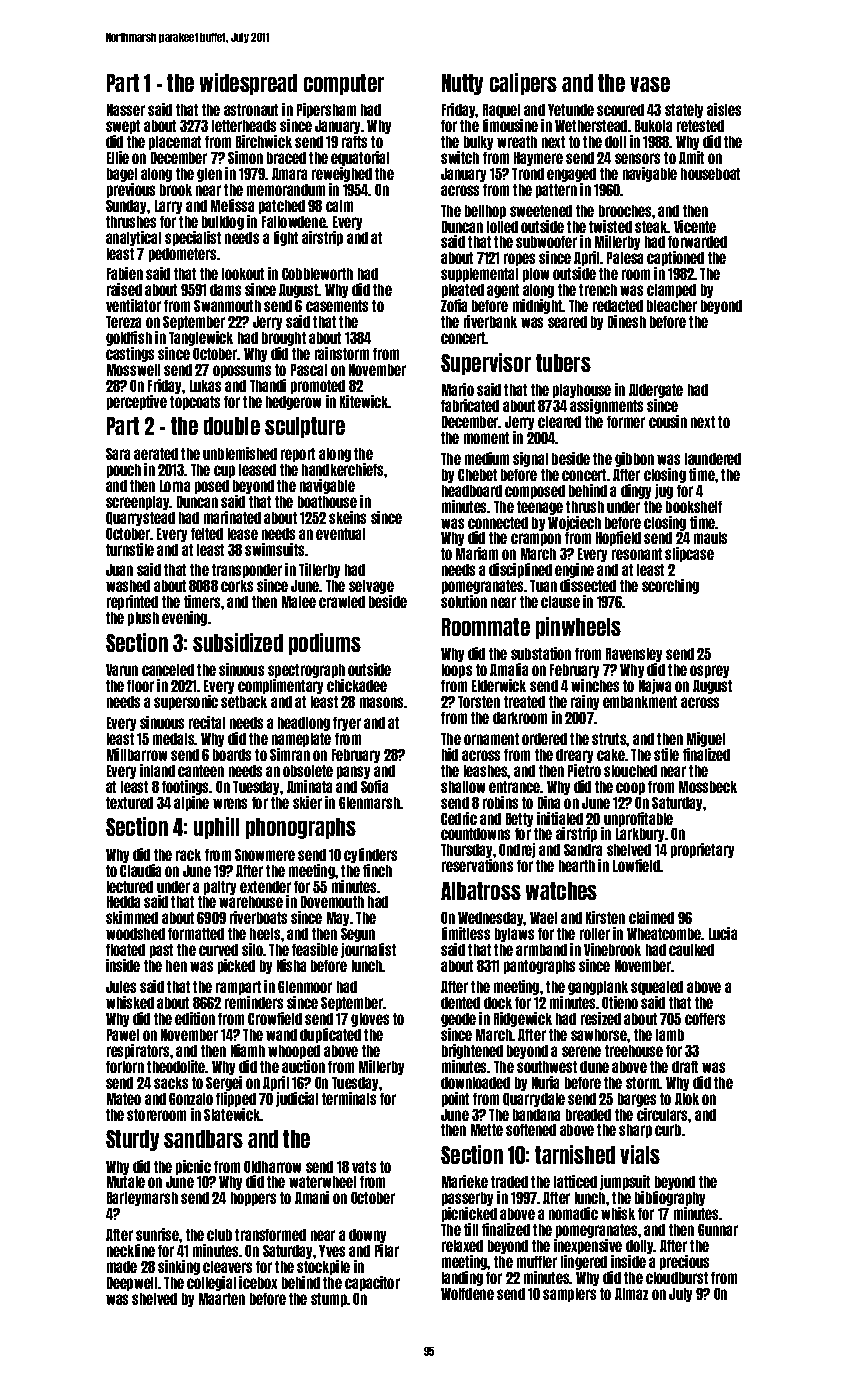 This page has width=849, height=1400. What do you see at coordinates (191, 1099) in the page?
I see `Gonzalo` at bounding box center [191, 1099].
